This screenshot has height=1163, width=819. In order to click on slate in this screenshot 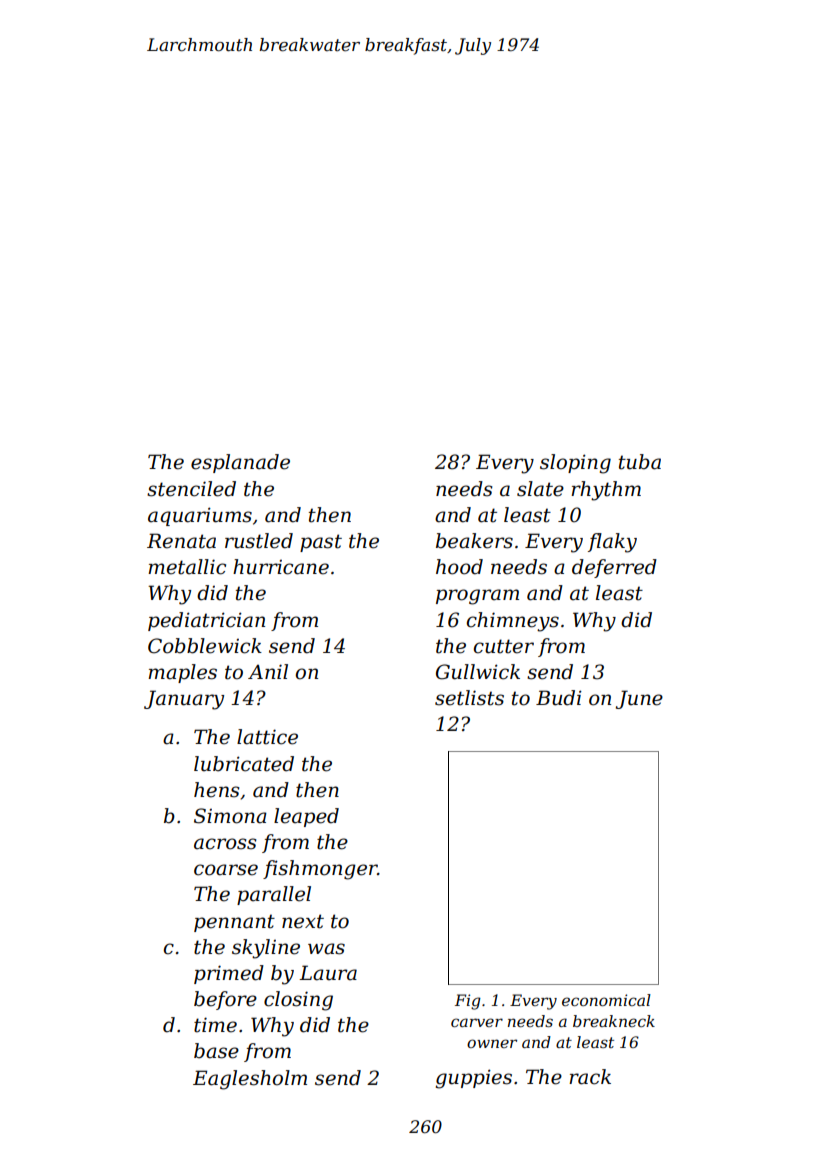, I will do `click(540, 489)`.
